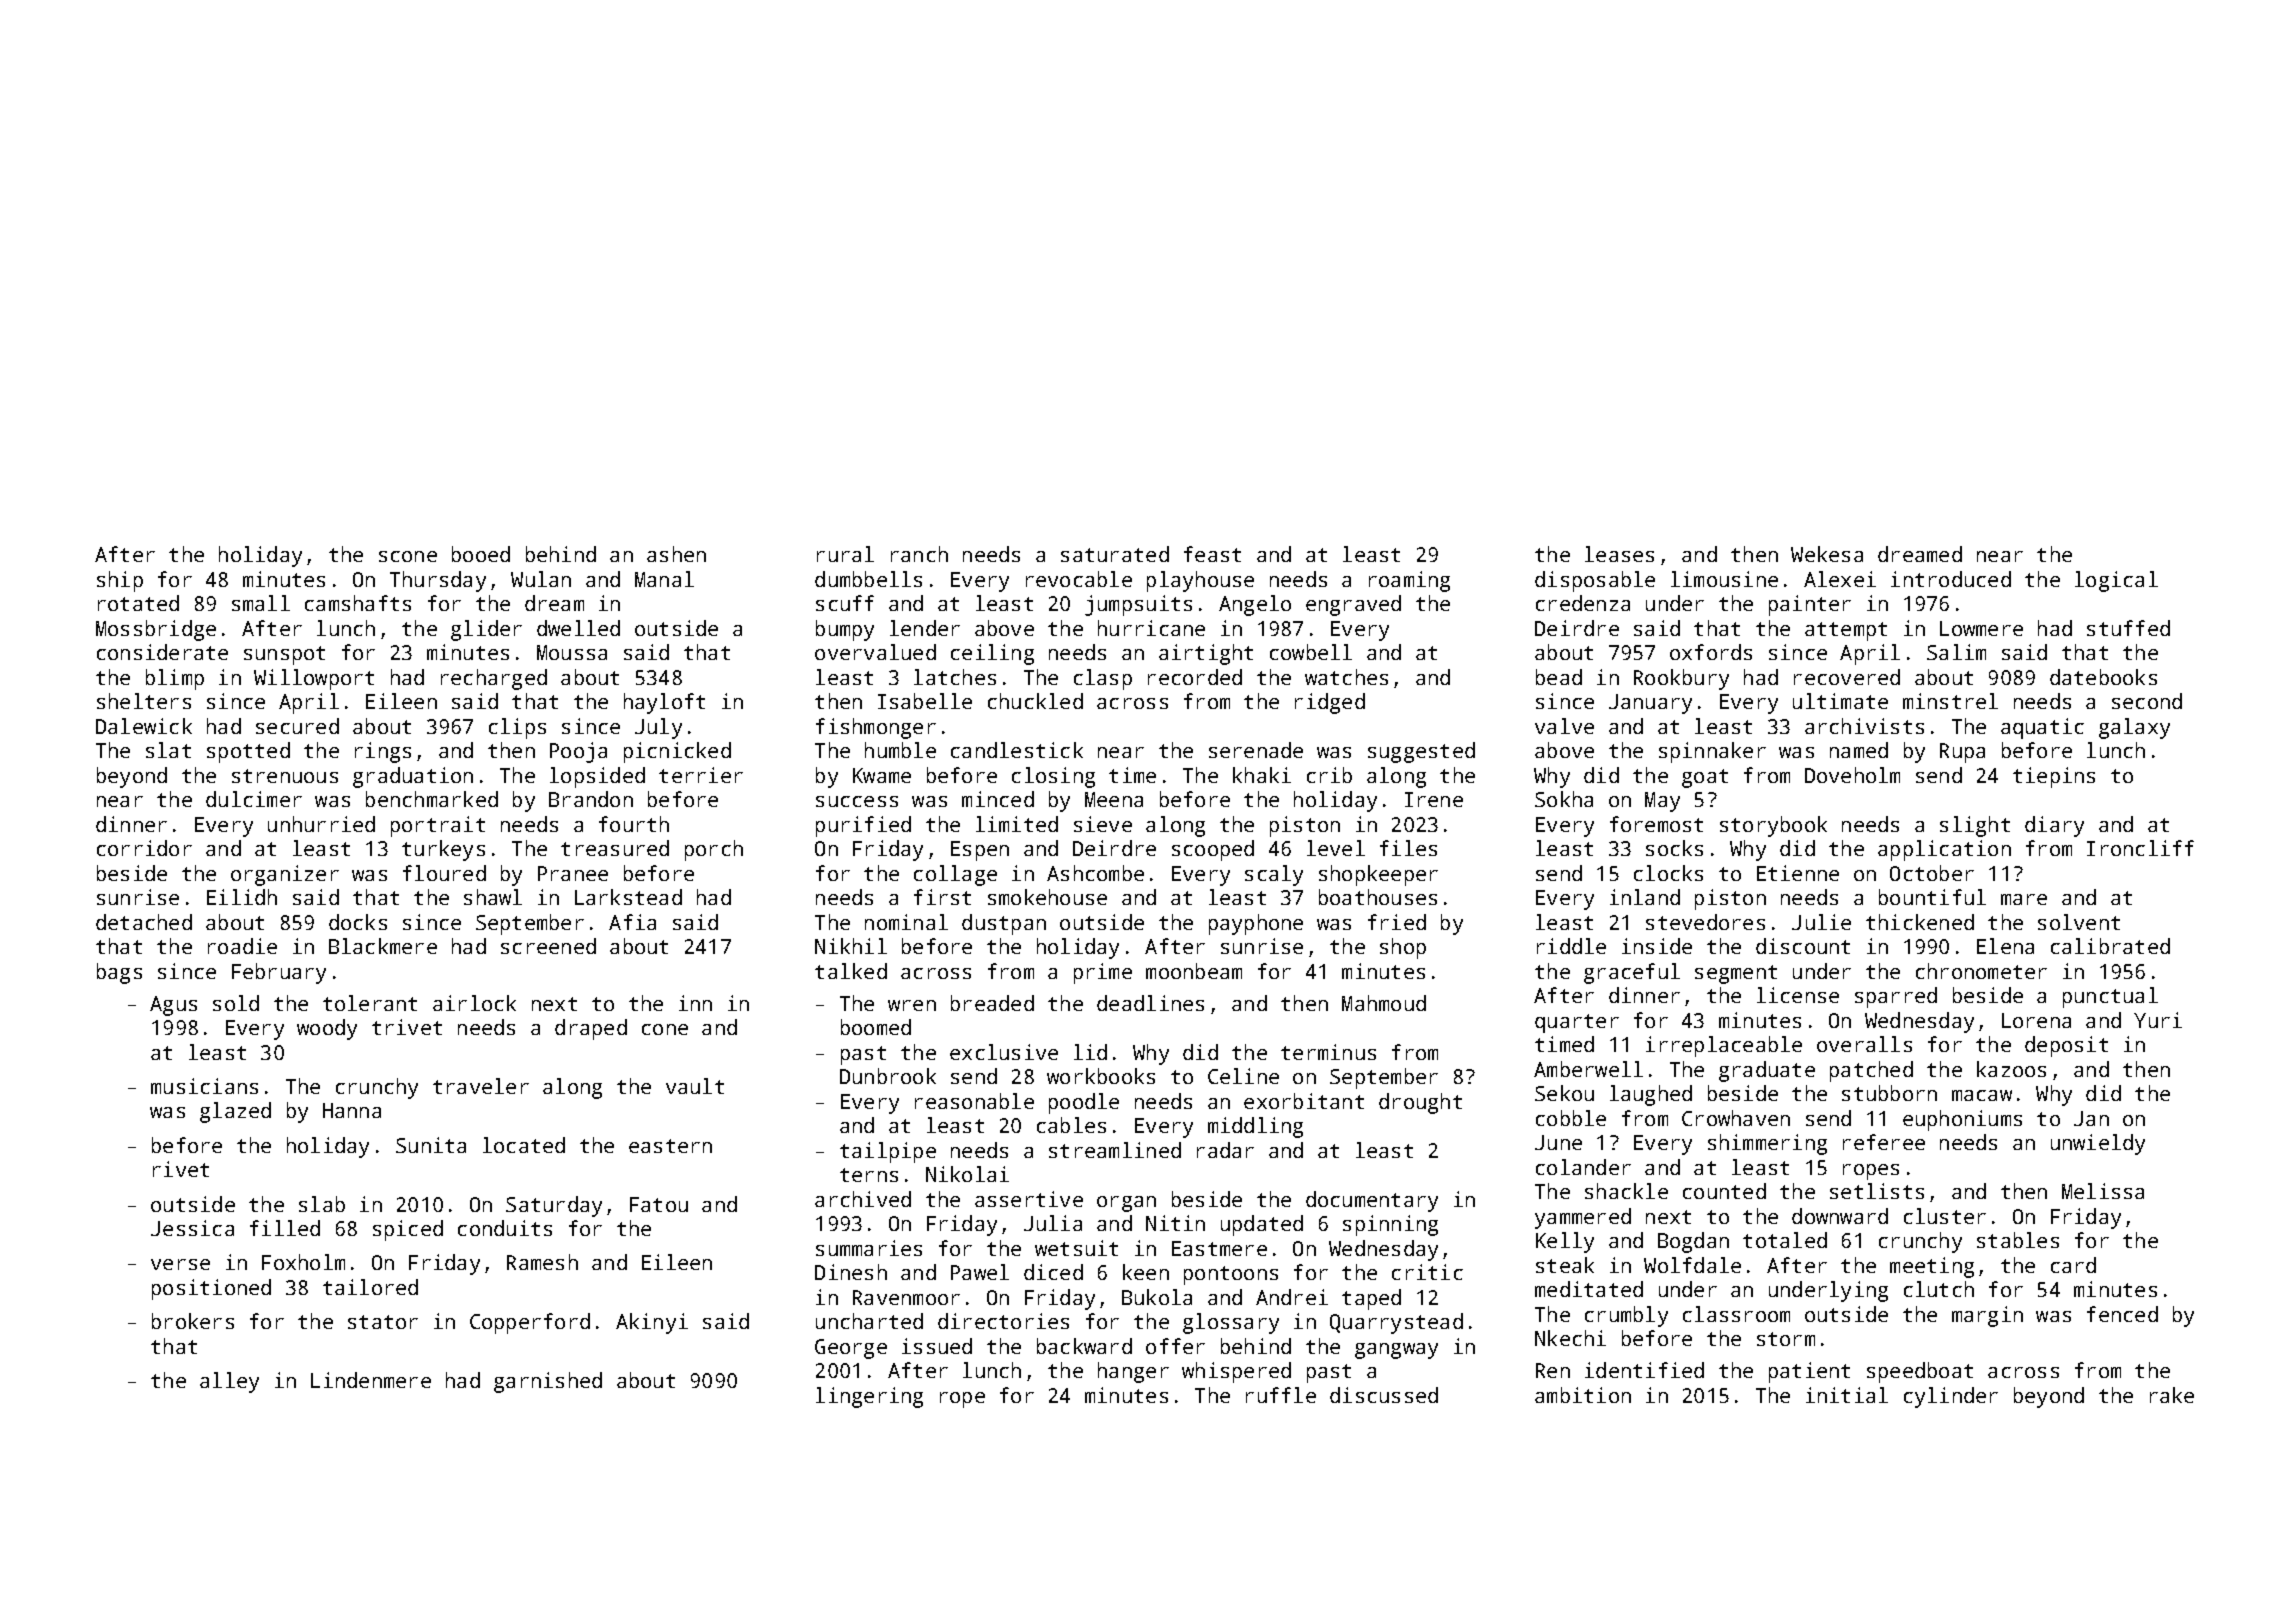  Describe the element at coordinates (676, 554) in the document. I see `ashen` at that location.
